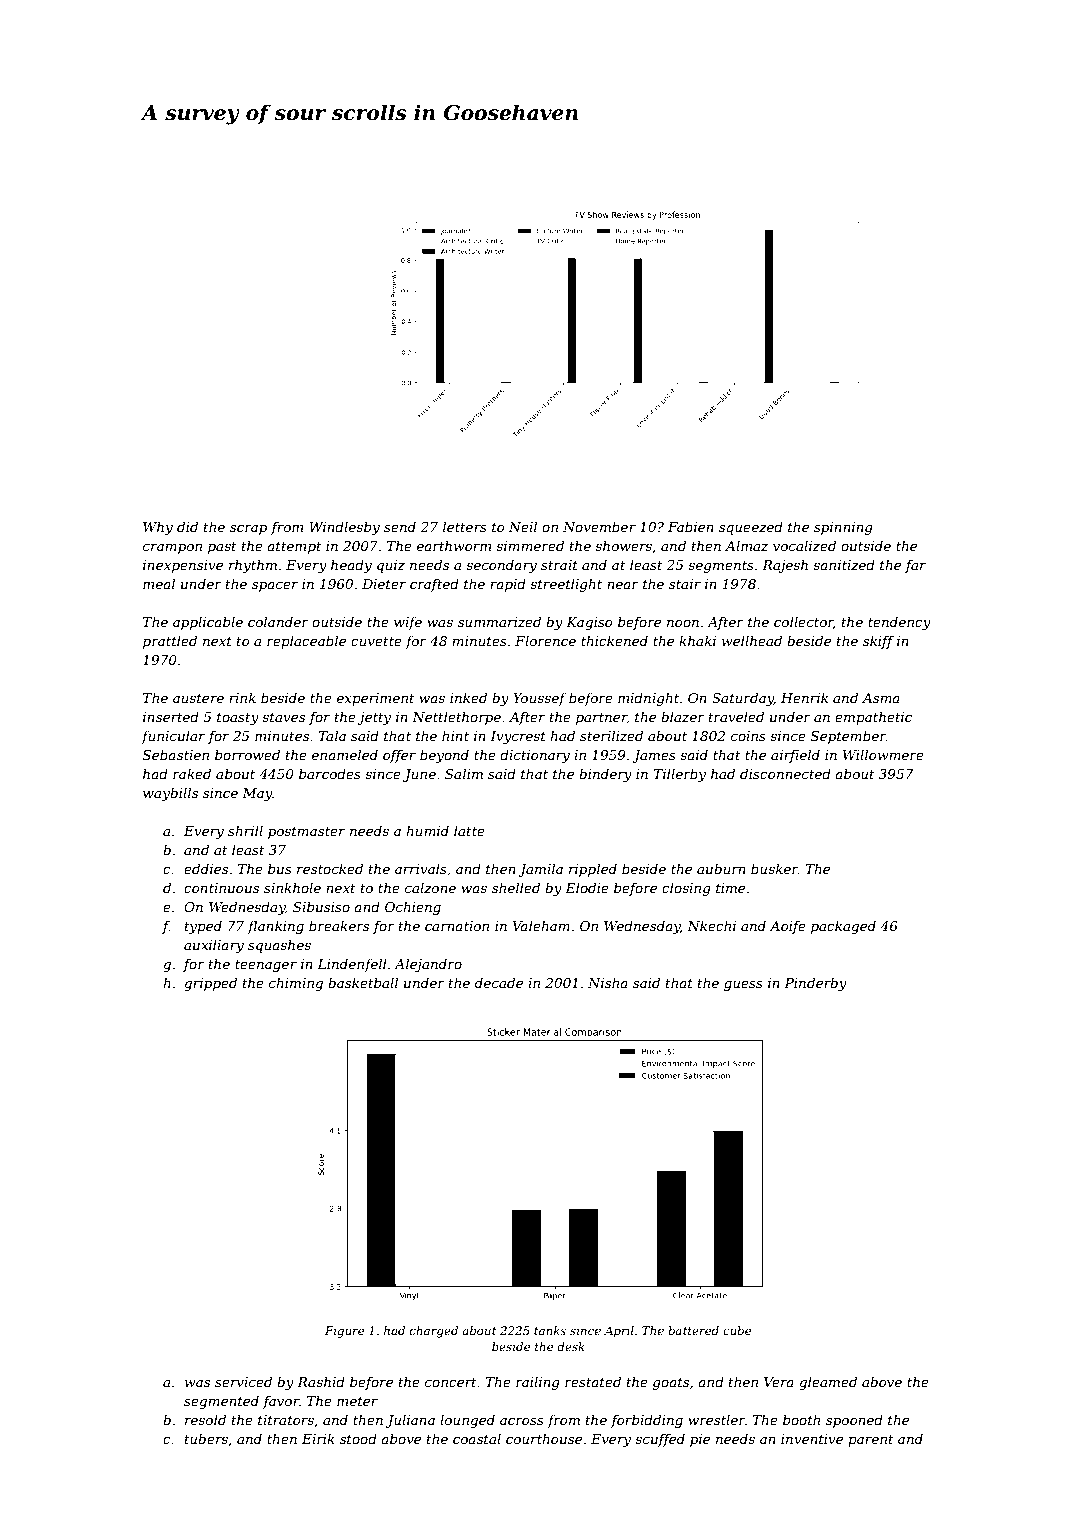 The width and height of the page is (1077, 1523). Describe the element at coordinates (434, 1332) in the page. I see `charged` at that location.
